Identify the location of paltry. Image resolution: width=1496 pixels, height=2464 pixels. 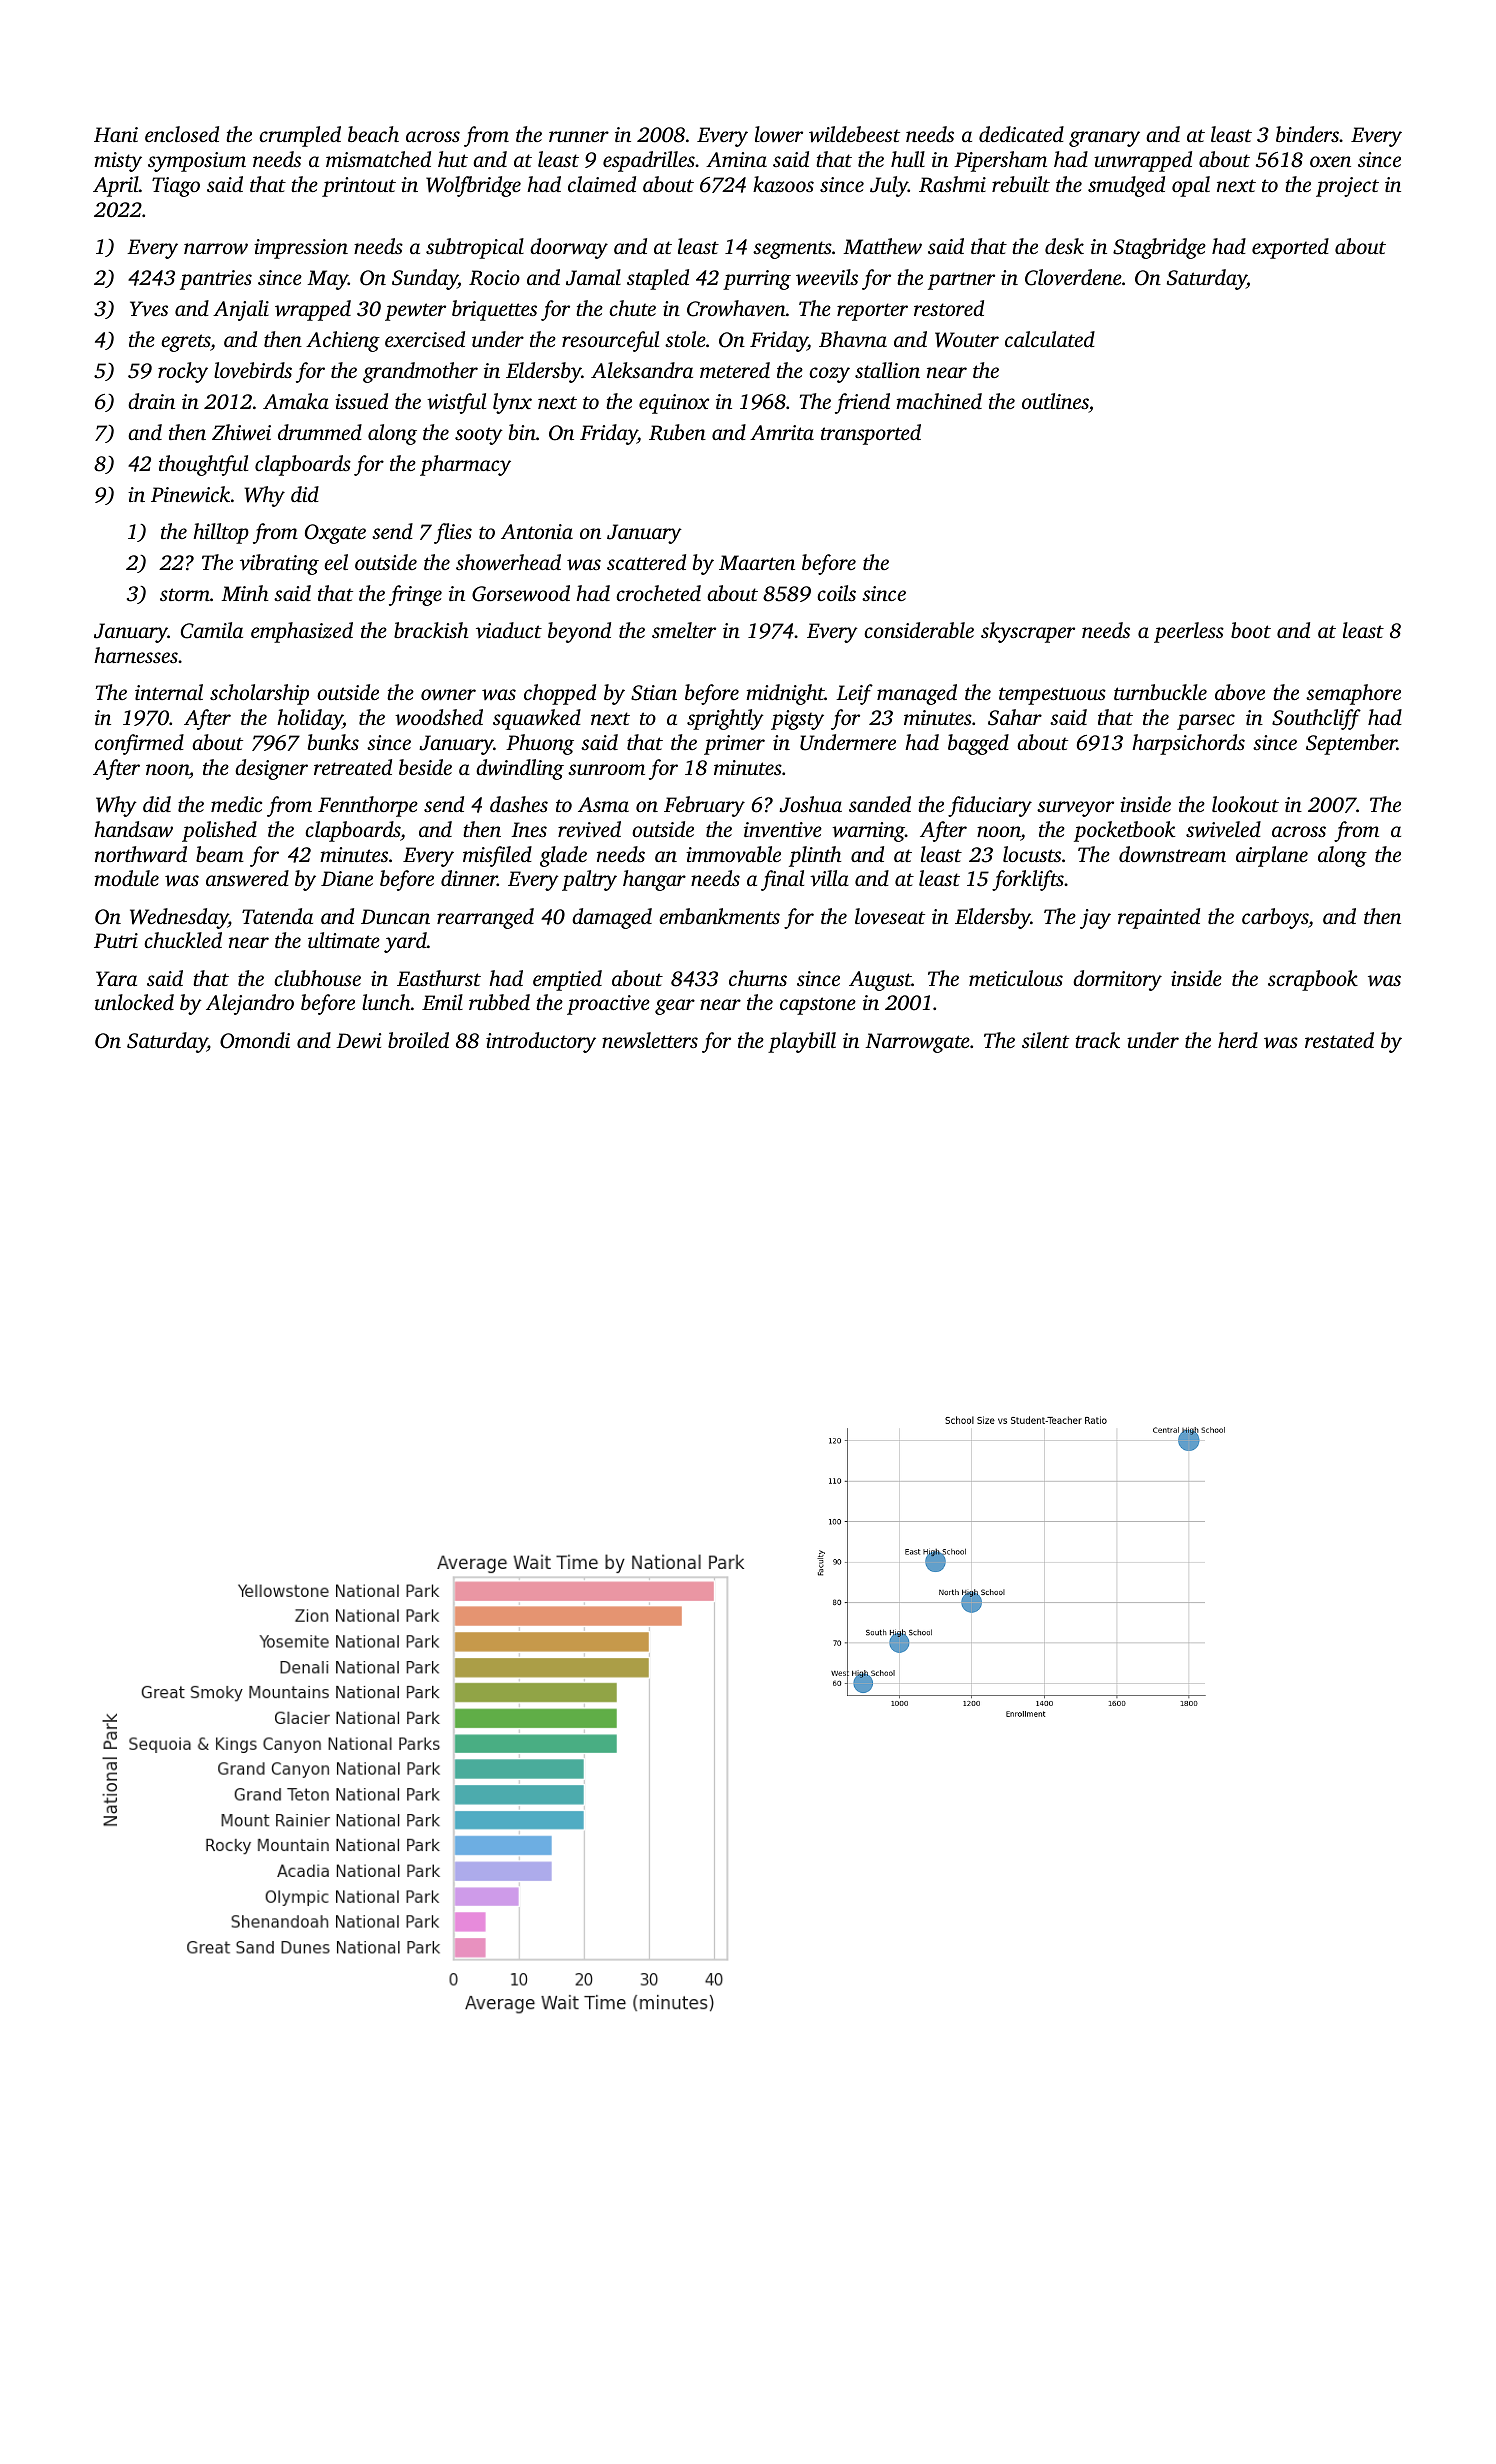
(589, 880).
